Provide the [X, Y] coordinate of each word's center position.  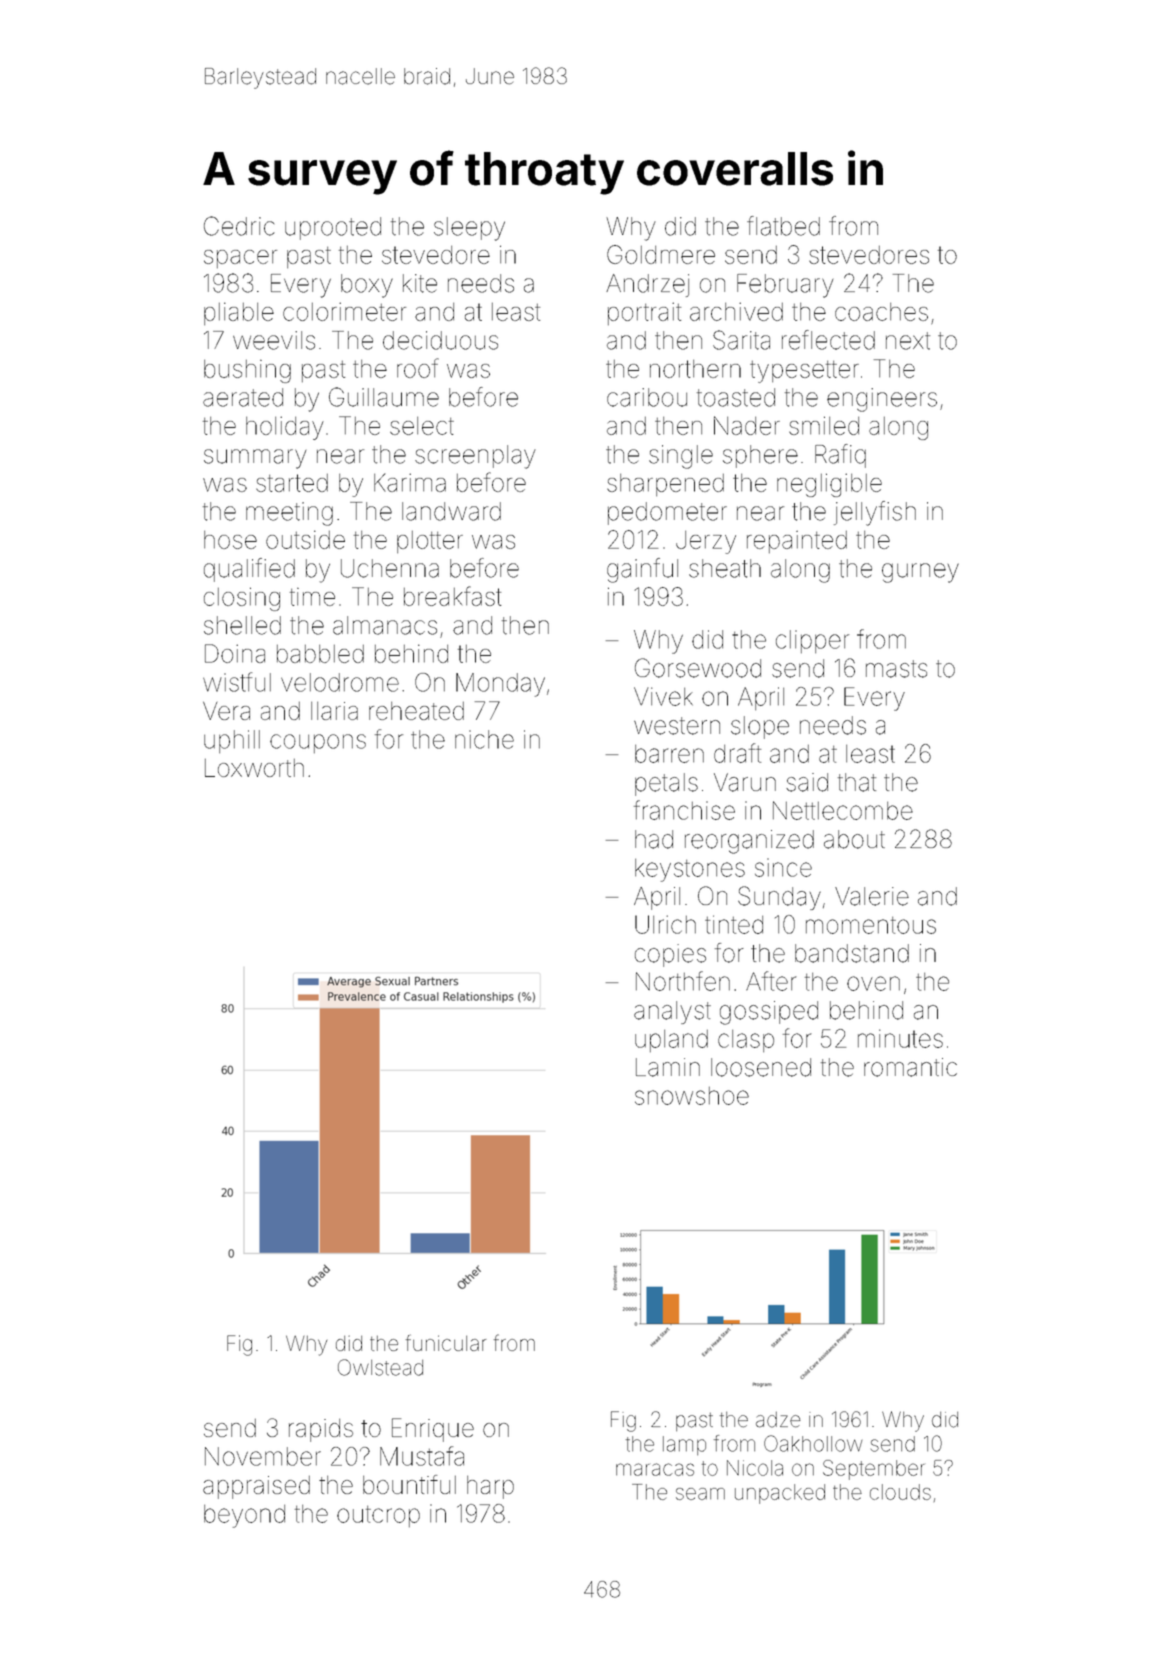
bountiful [409, 1484]
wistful [237, 682]
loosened [761, 1067]
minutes [900, 1038]
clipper [812, 641]
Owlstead [380, 1367]
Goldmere [661, 254]
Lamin [668, 1067]
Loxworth [254, 768]
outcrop [378, 1516]
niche [484, 739]
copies [670, 955]
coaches [881, 312]
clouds [900, 1492]
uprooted [333, 228]
